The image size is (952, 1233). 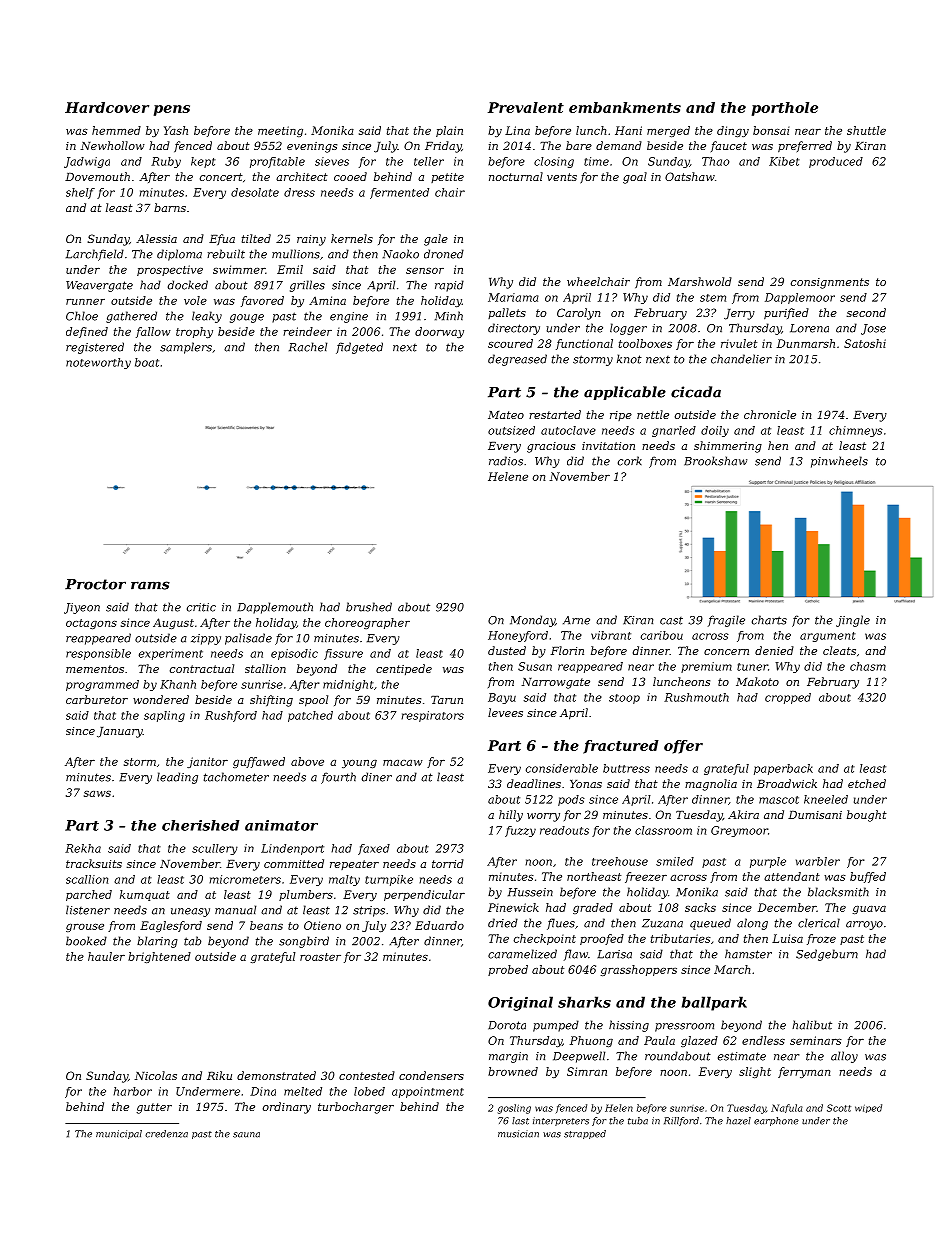 I want to click on embankments, so click(x=625, y=107).
